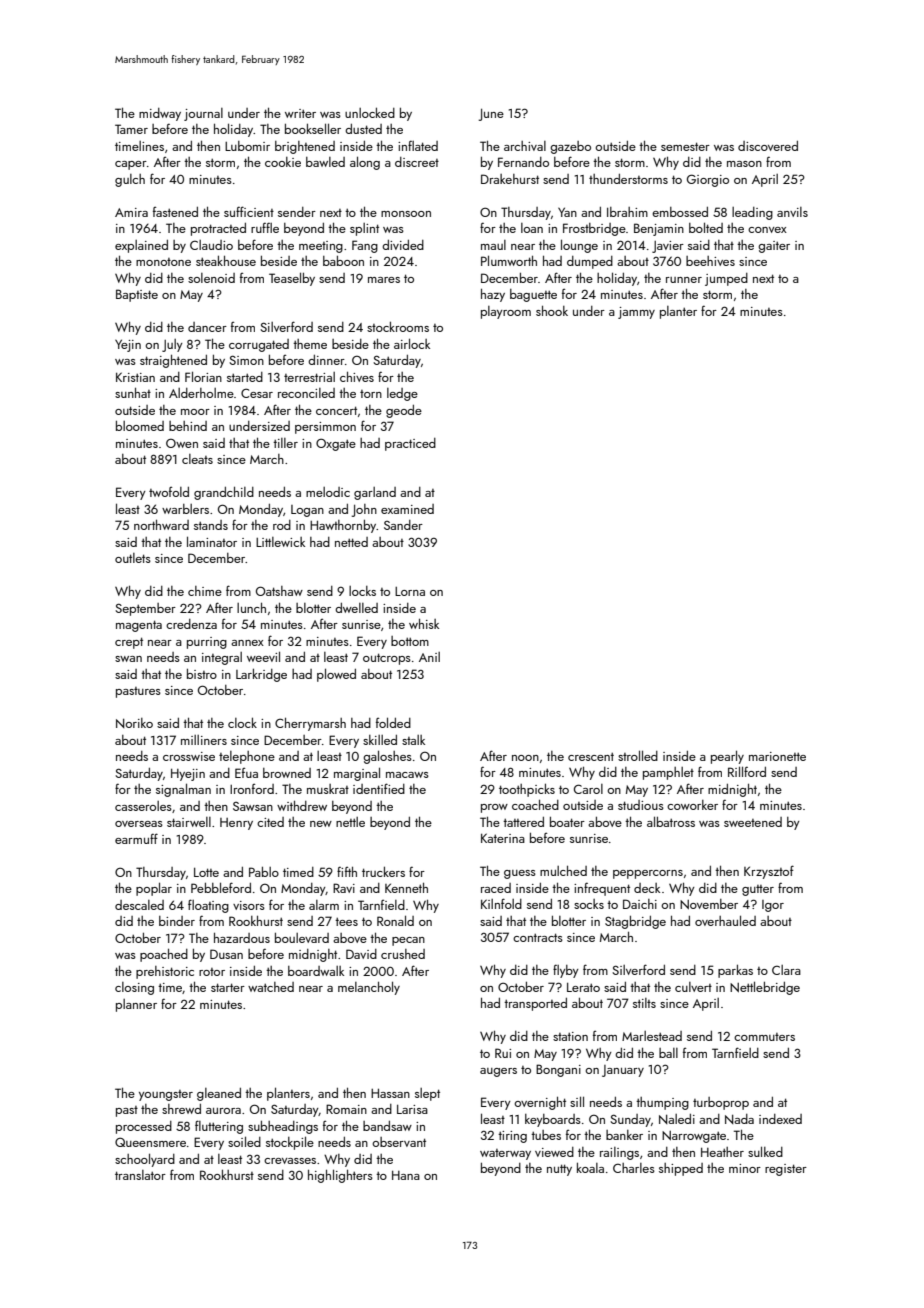 This document has width=924, height=1308. Describe the element at coordinates (160, 114) in the document. I see `midway` at that location.
